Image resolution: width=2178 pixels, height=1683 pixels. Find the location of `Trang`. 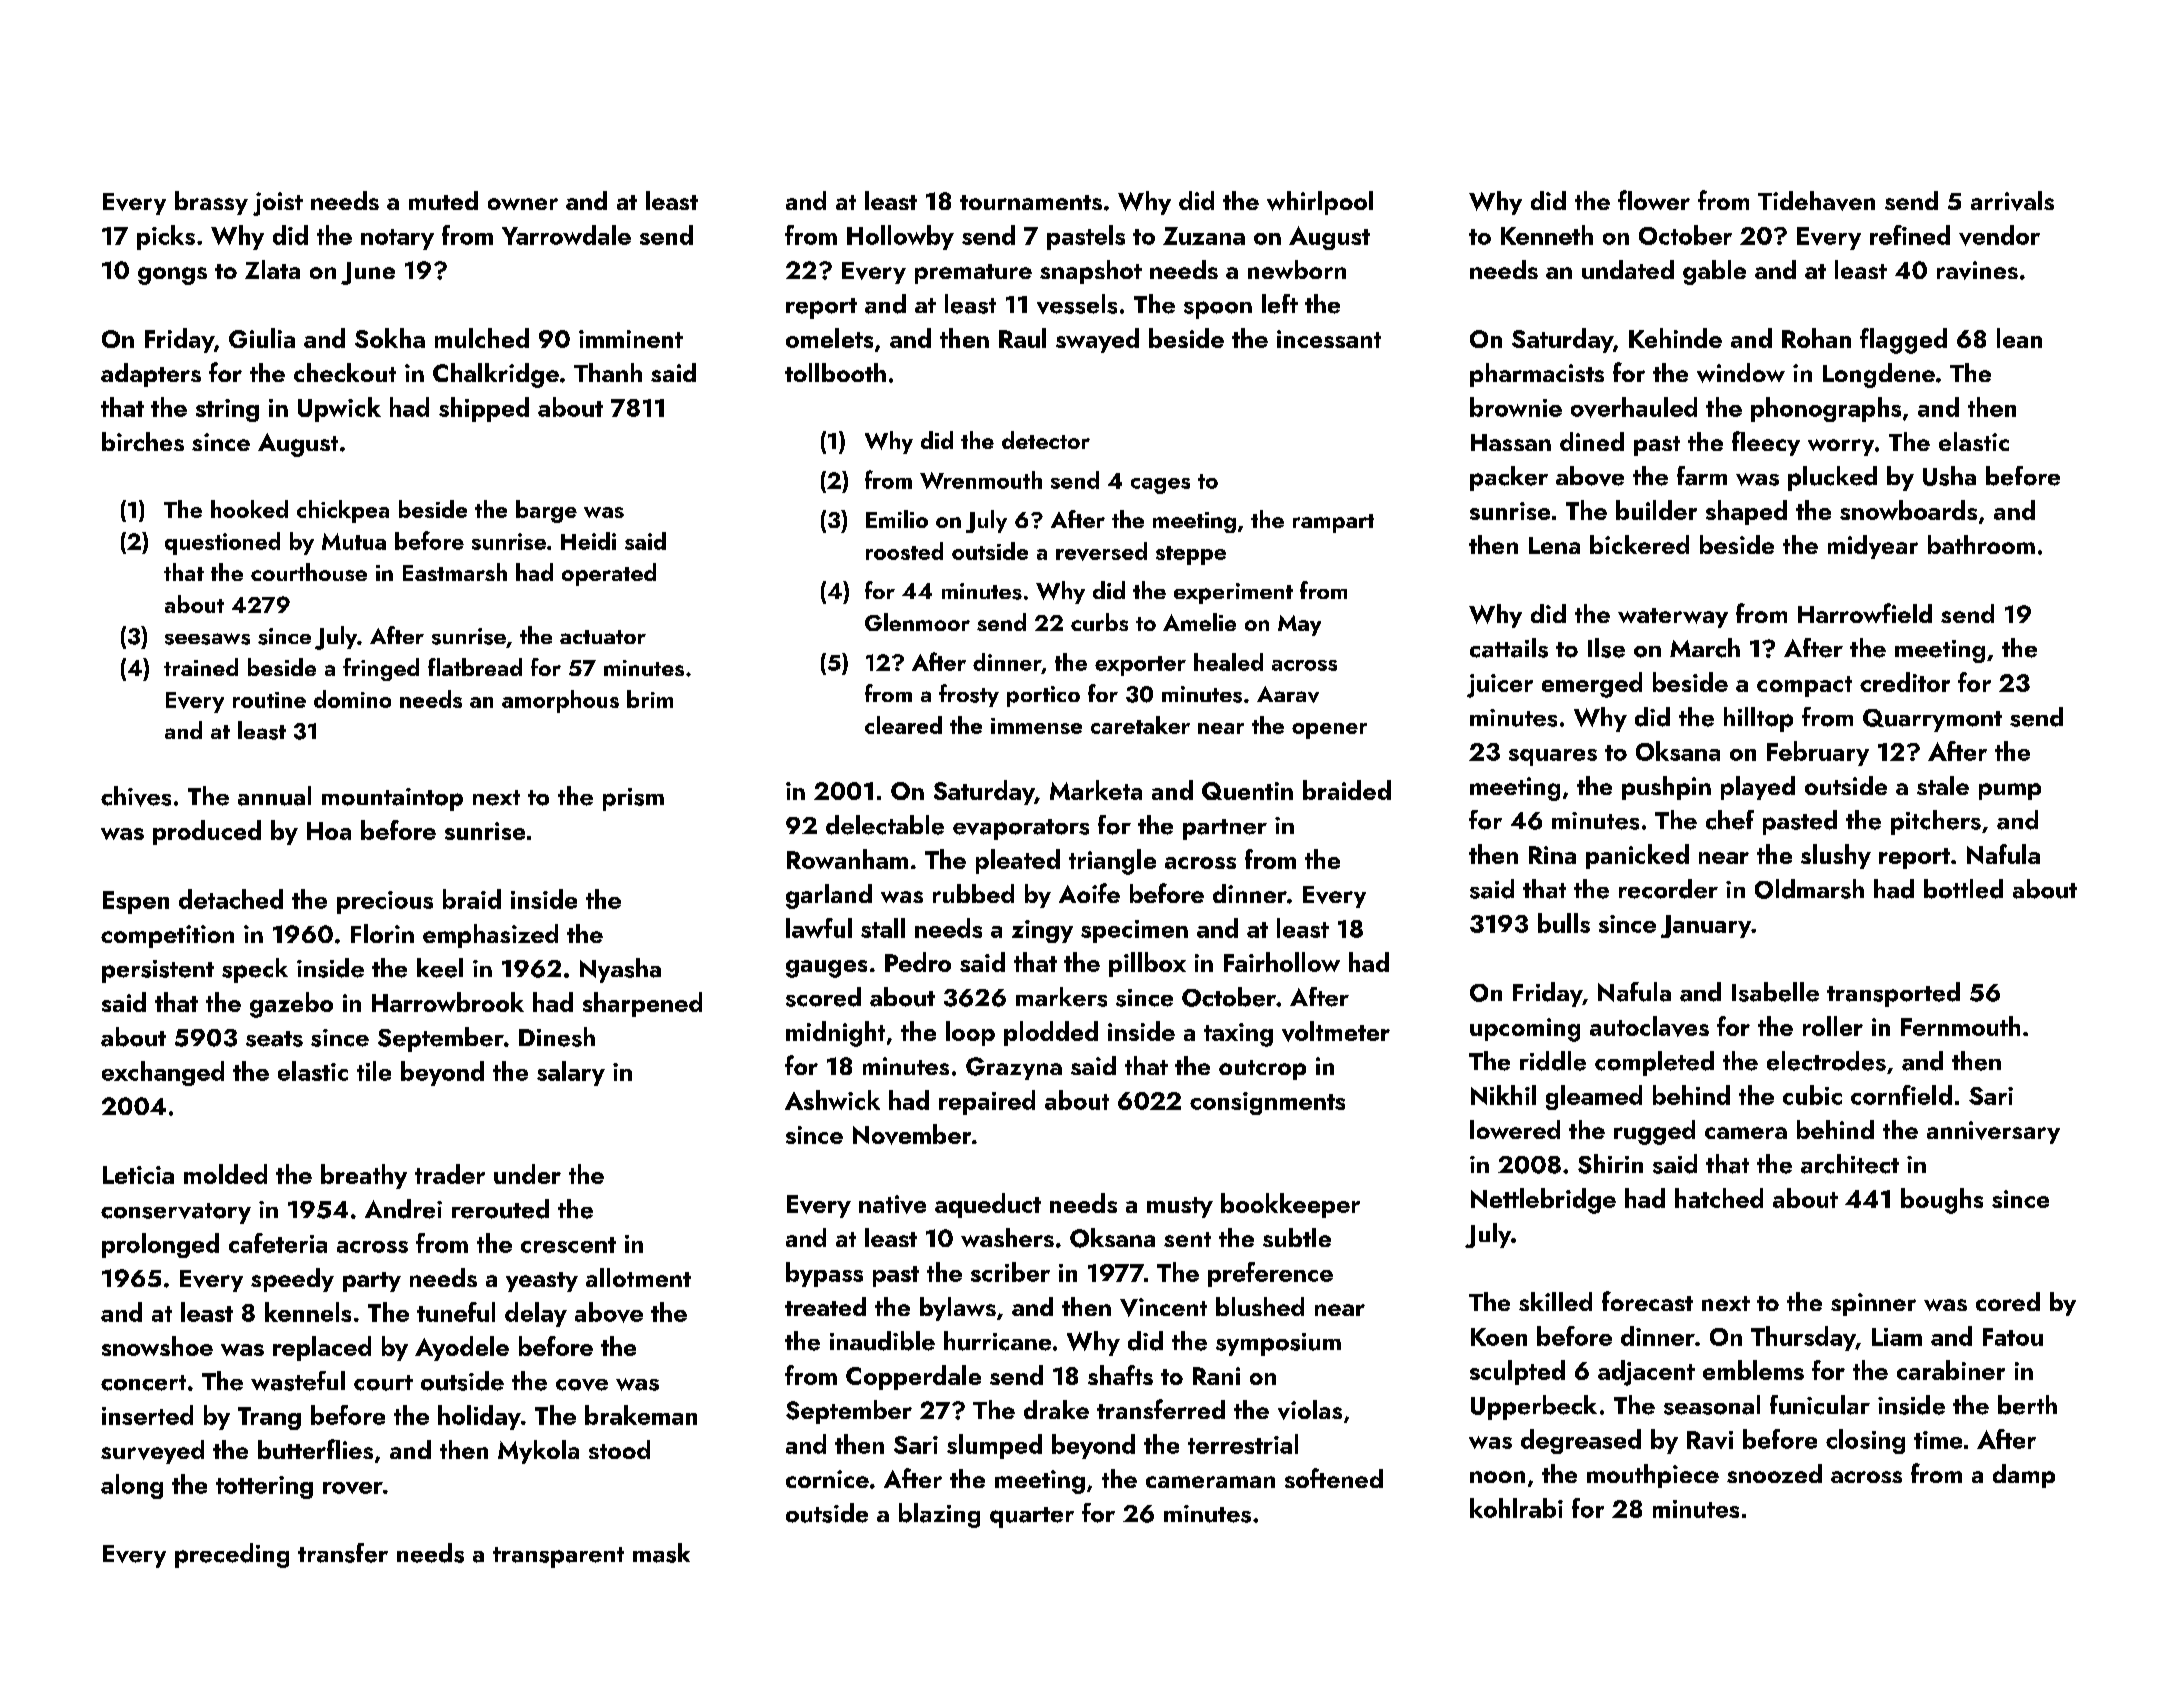

Trang is located at coordinates (269, 1418).
